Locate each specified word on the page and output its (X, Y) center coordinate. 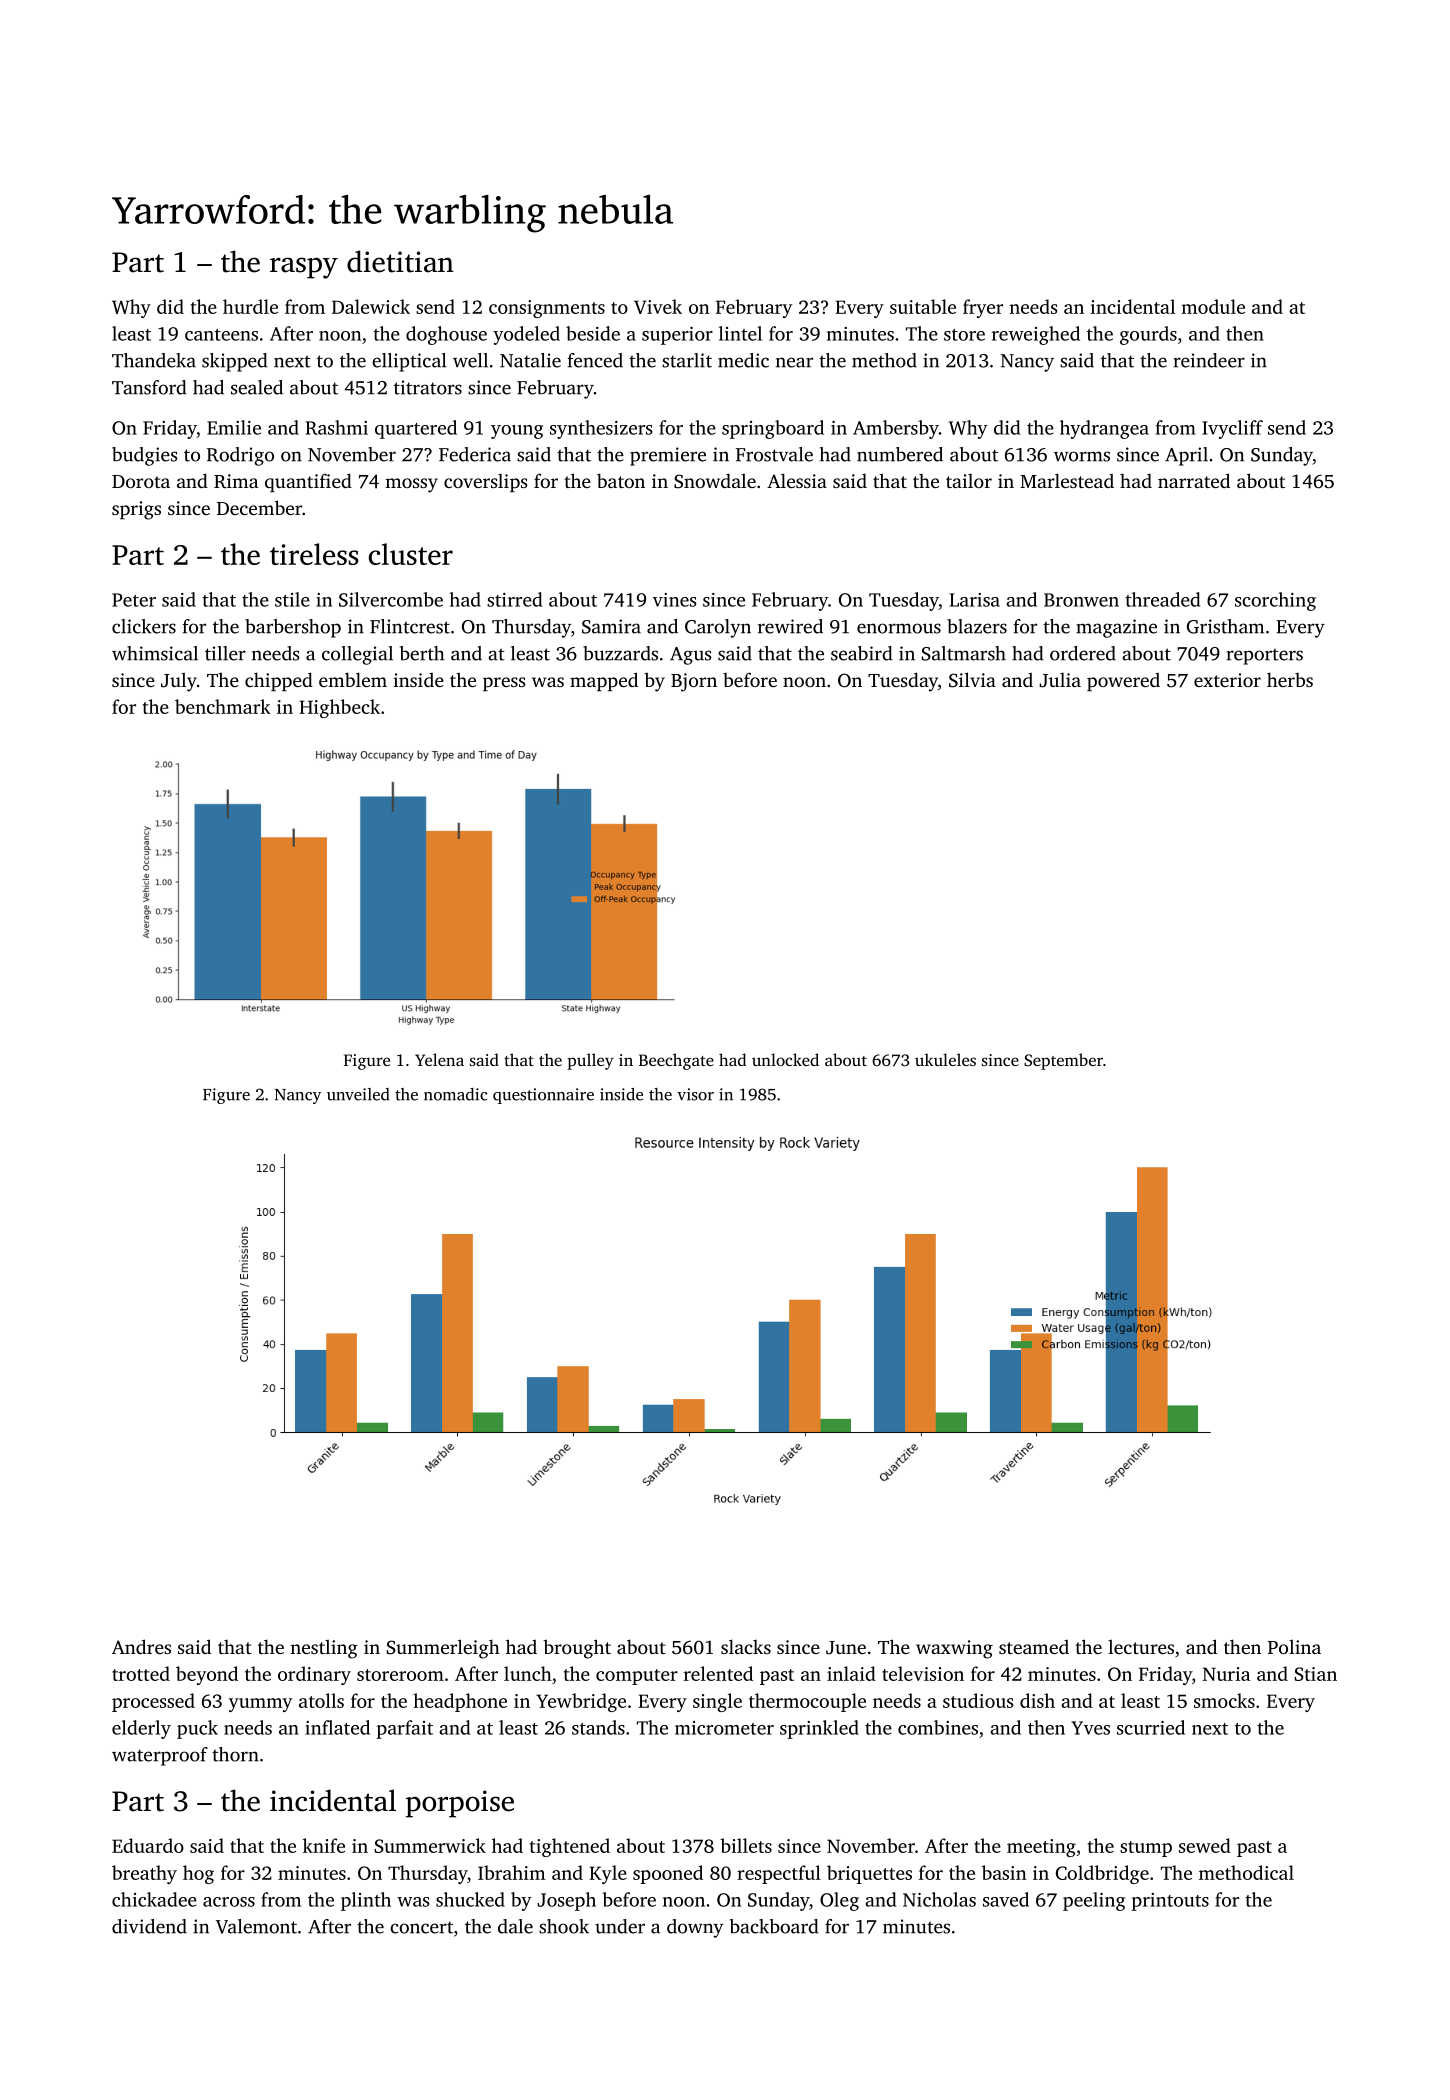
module (1213, 306)
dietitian (400, 261)
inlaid (851, 1673)
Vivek (658, 306)
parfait (404, 1729)
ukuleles (945, 1059)
